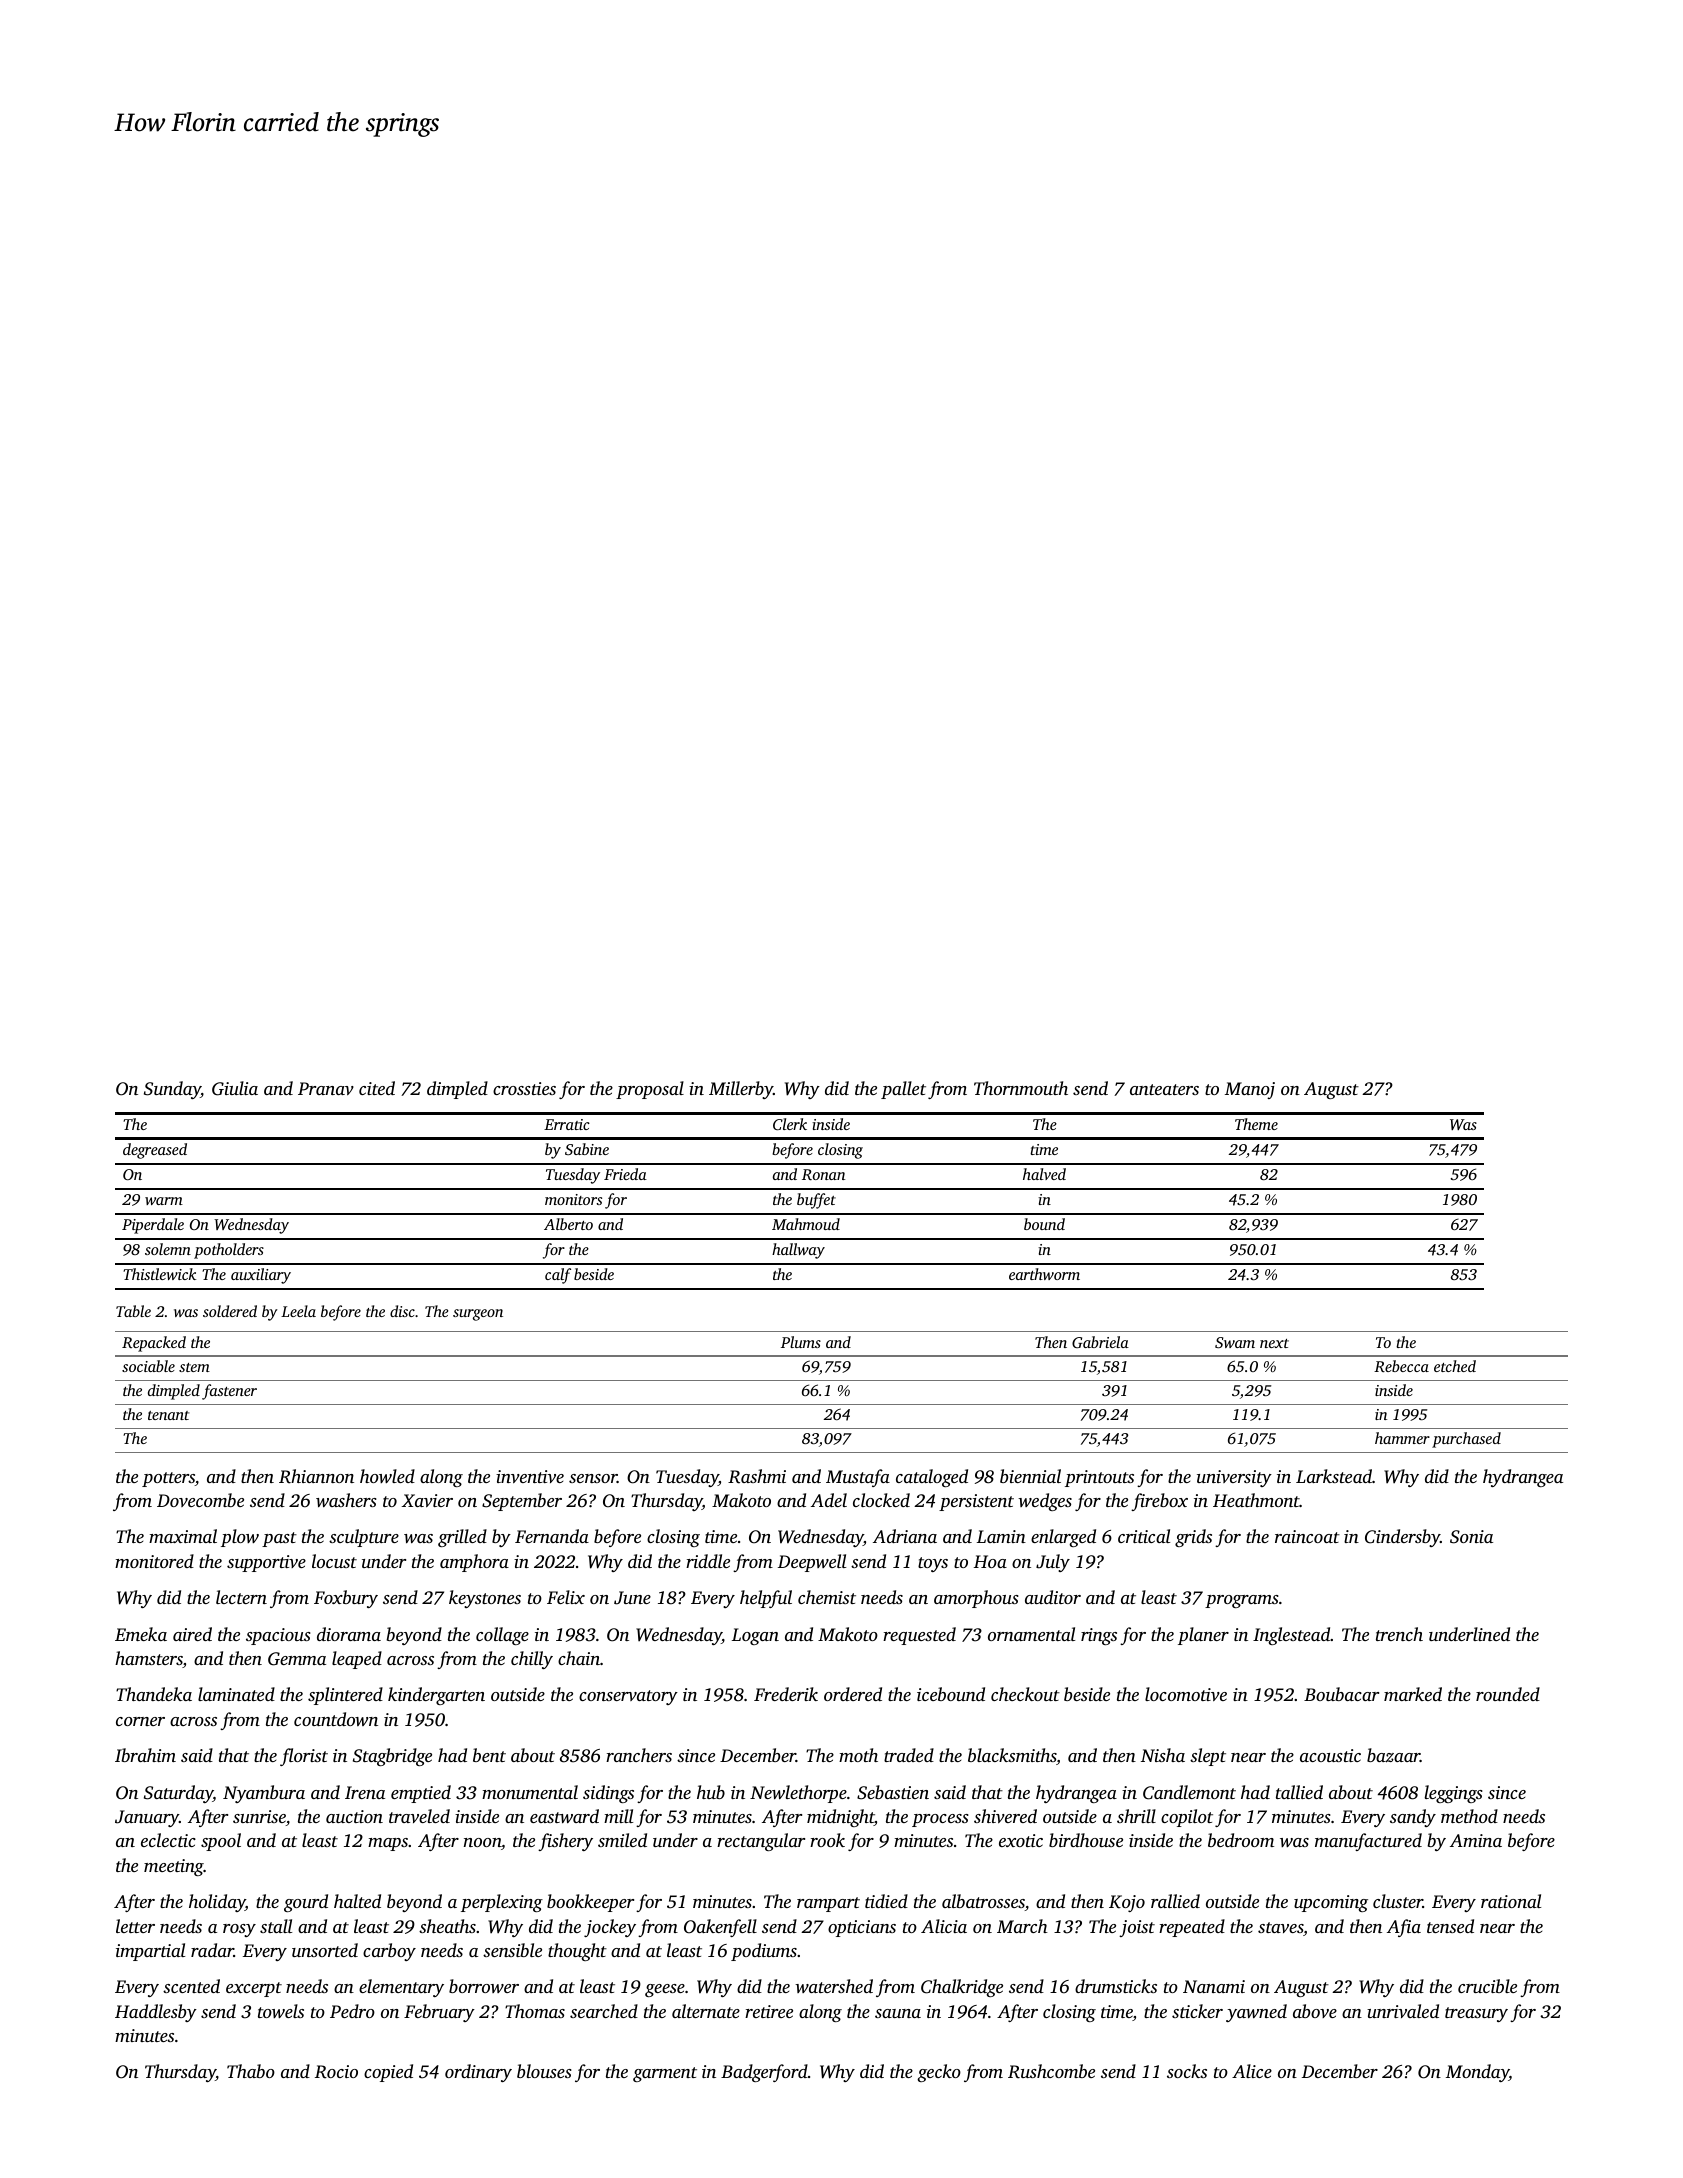 This page has height=2178, width=1683. What do you see at coordinates (164, 1201) in the page?
I see `warm` at bounding box center [164, 1201].
